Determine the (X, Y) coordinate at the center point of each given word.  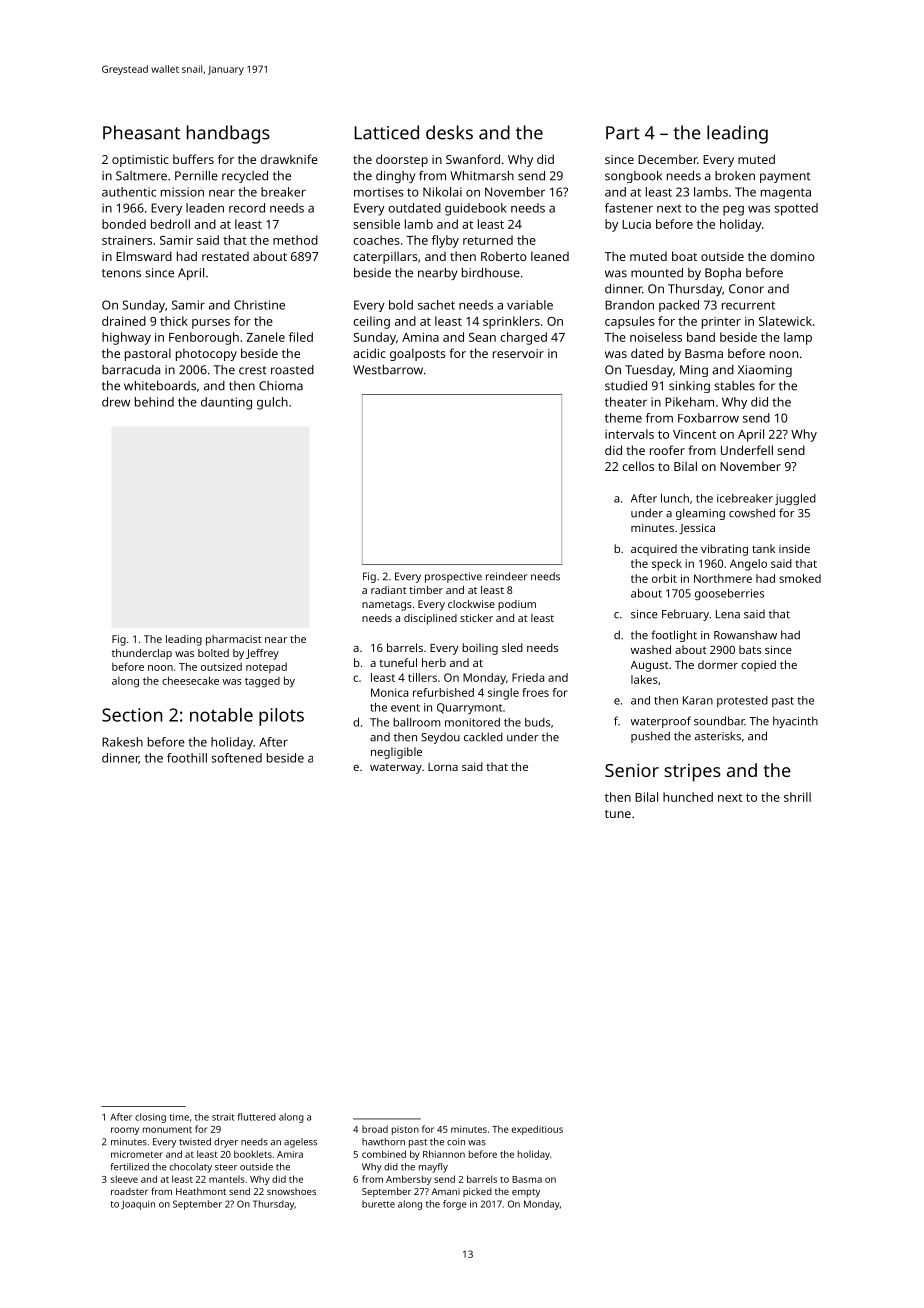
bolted (213, 653)
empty (526, 1193)
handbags (228, 134)
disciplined (430, 619)
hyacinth (795, 722)
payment (785, 177)
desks (449, 132)
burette (378, 1204)
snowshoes (291, 1191)
